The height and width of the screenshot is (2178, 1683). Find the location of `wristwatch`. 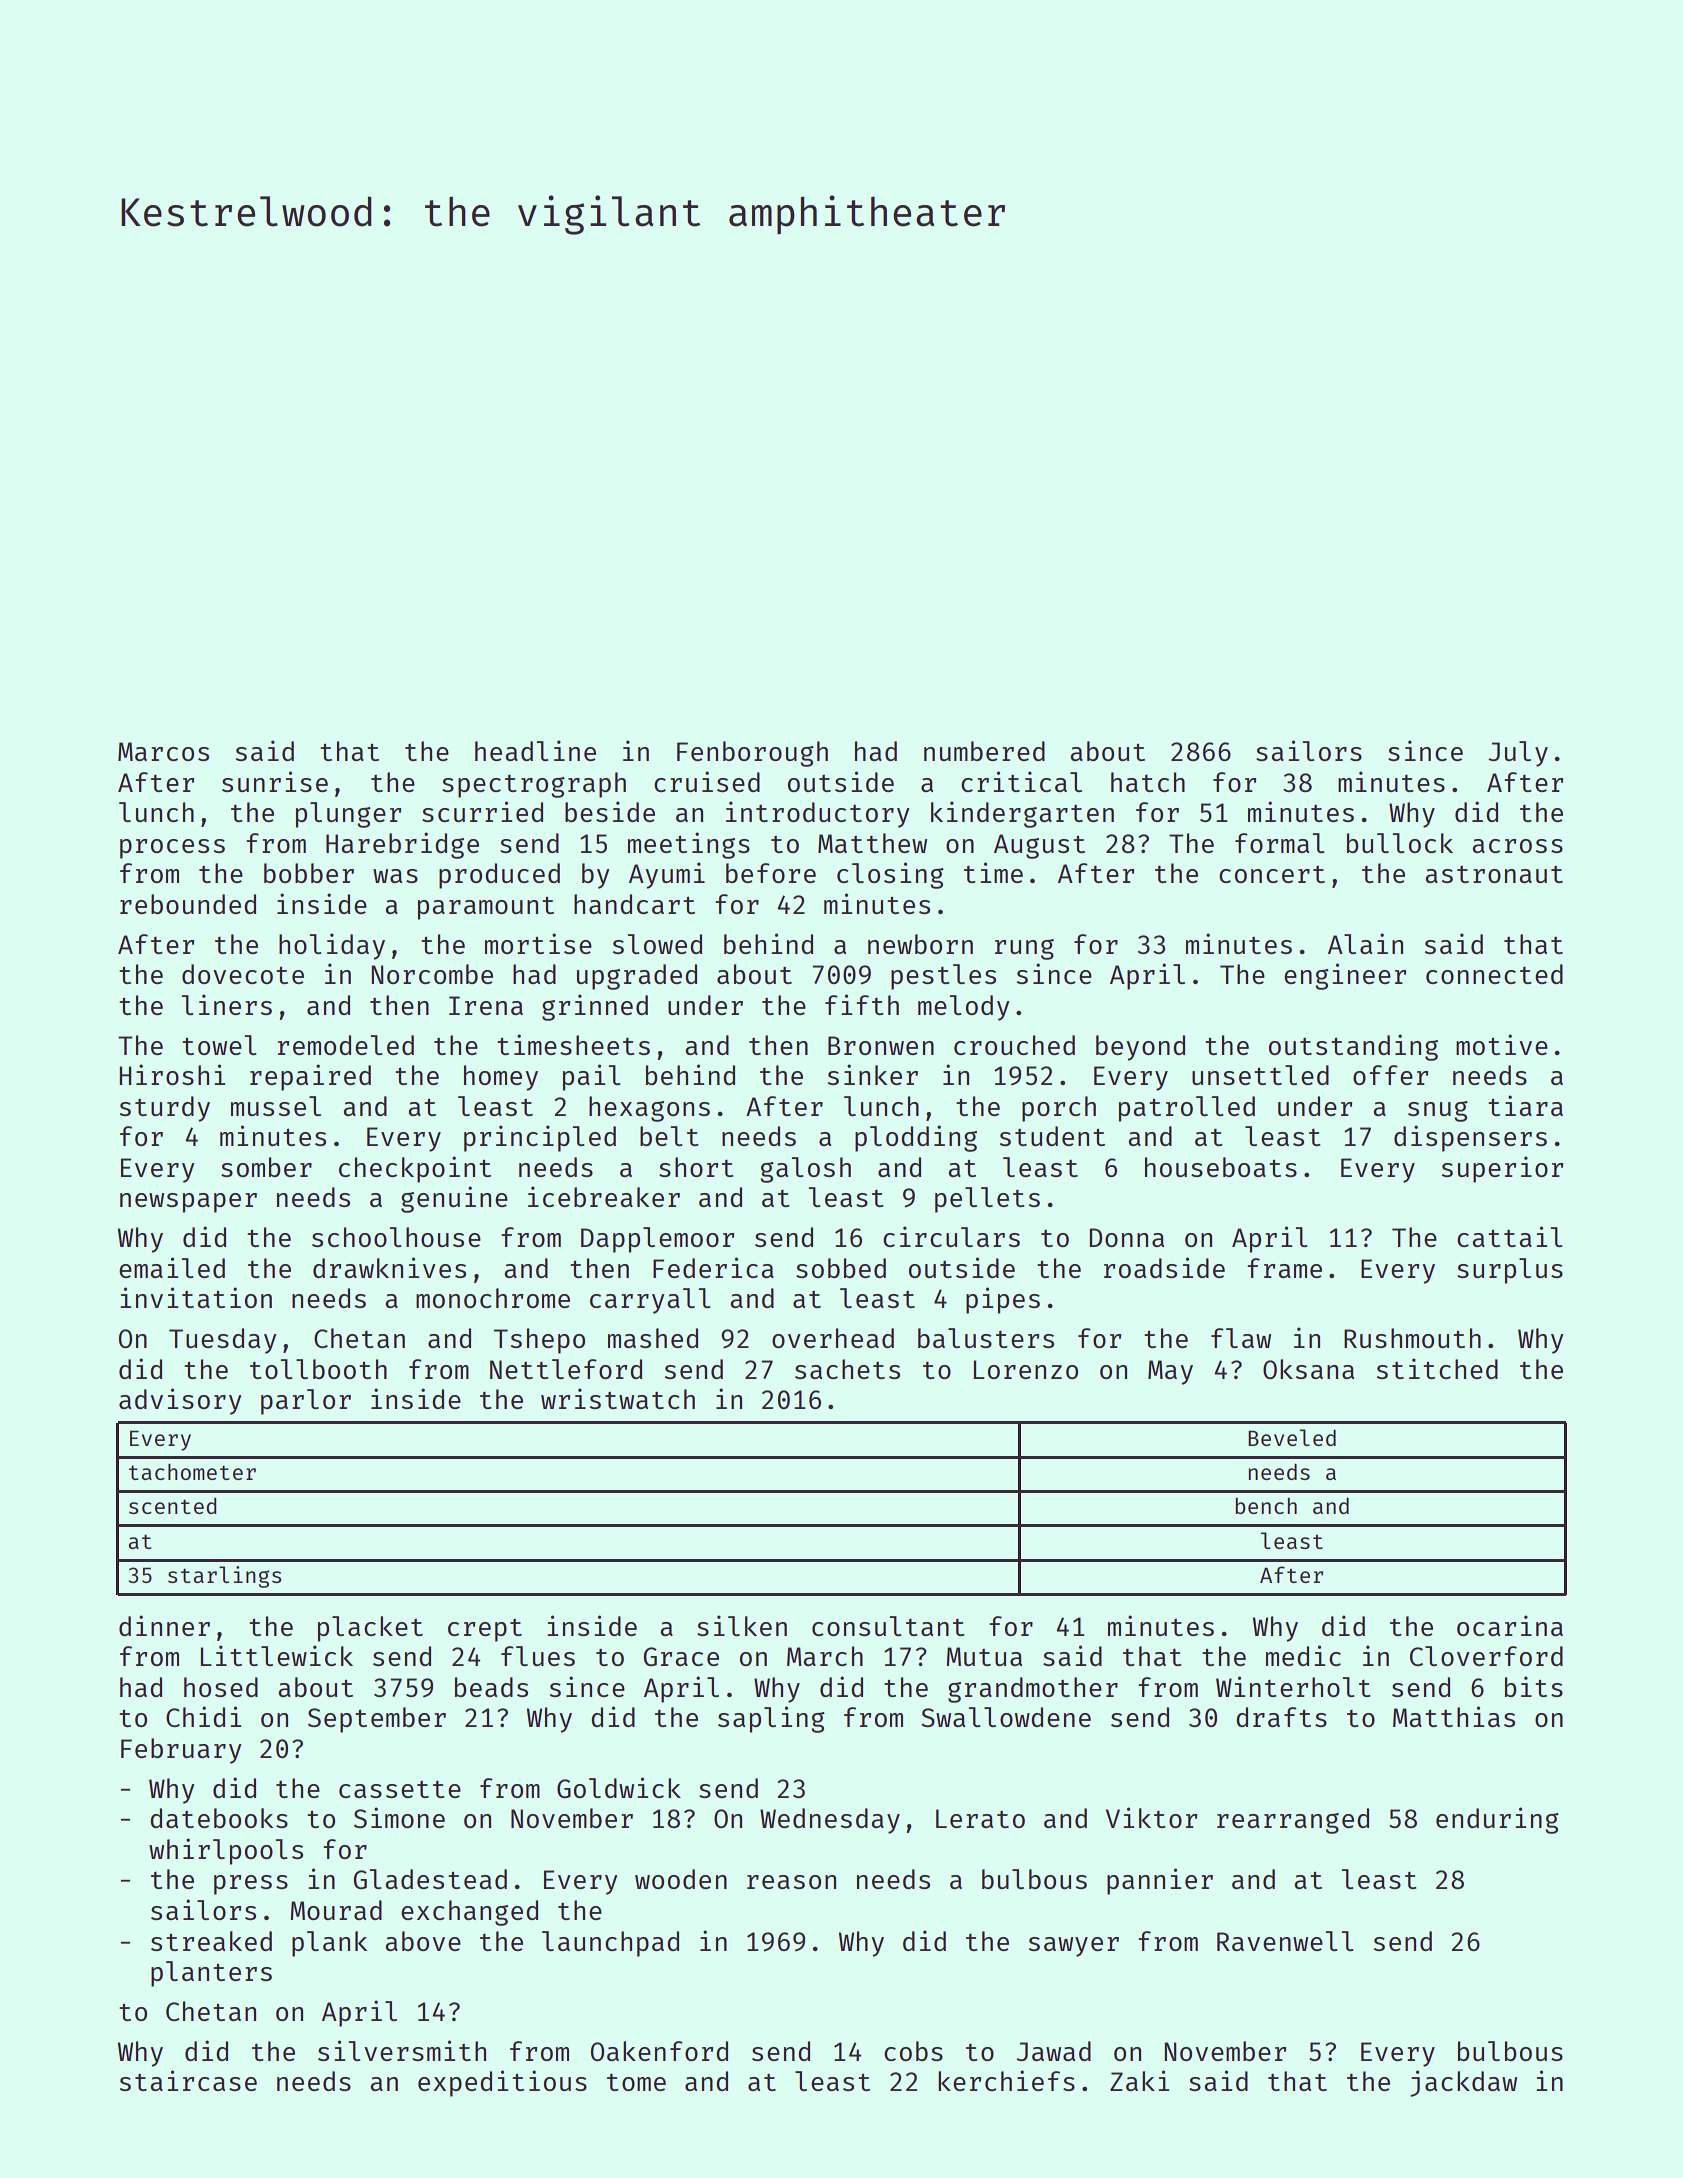

wristwatch is located at coordinates (618, 1398).
